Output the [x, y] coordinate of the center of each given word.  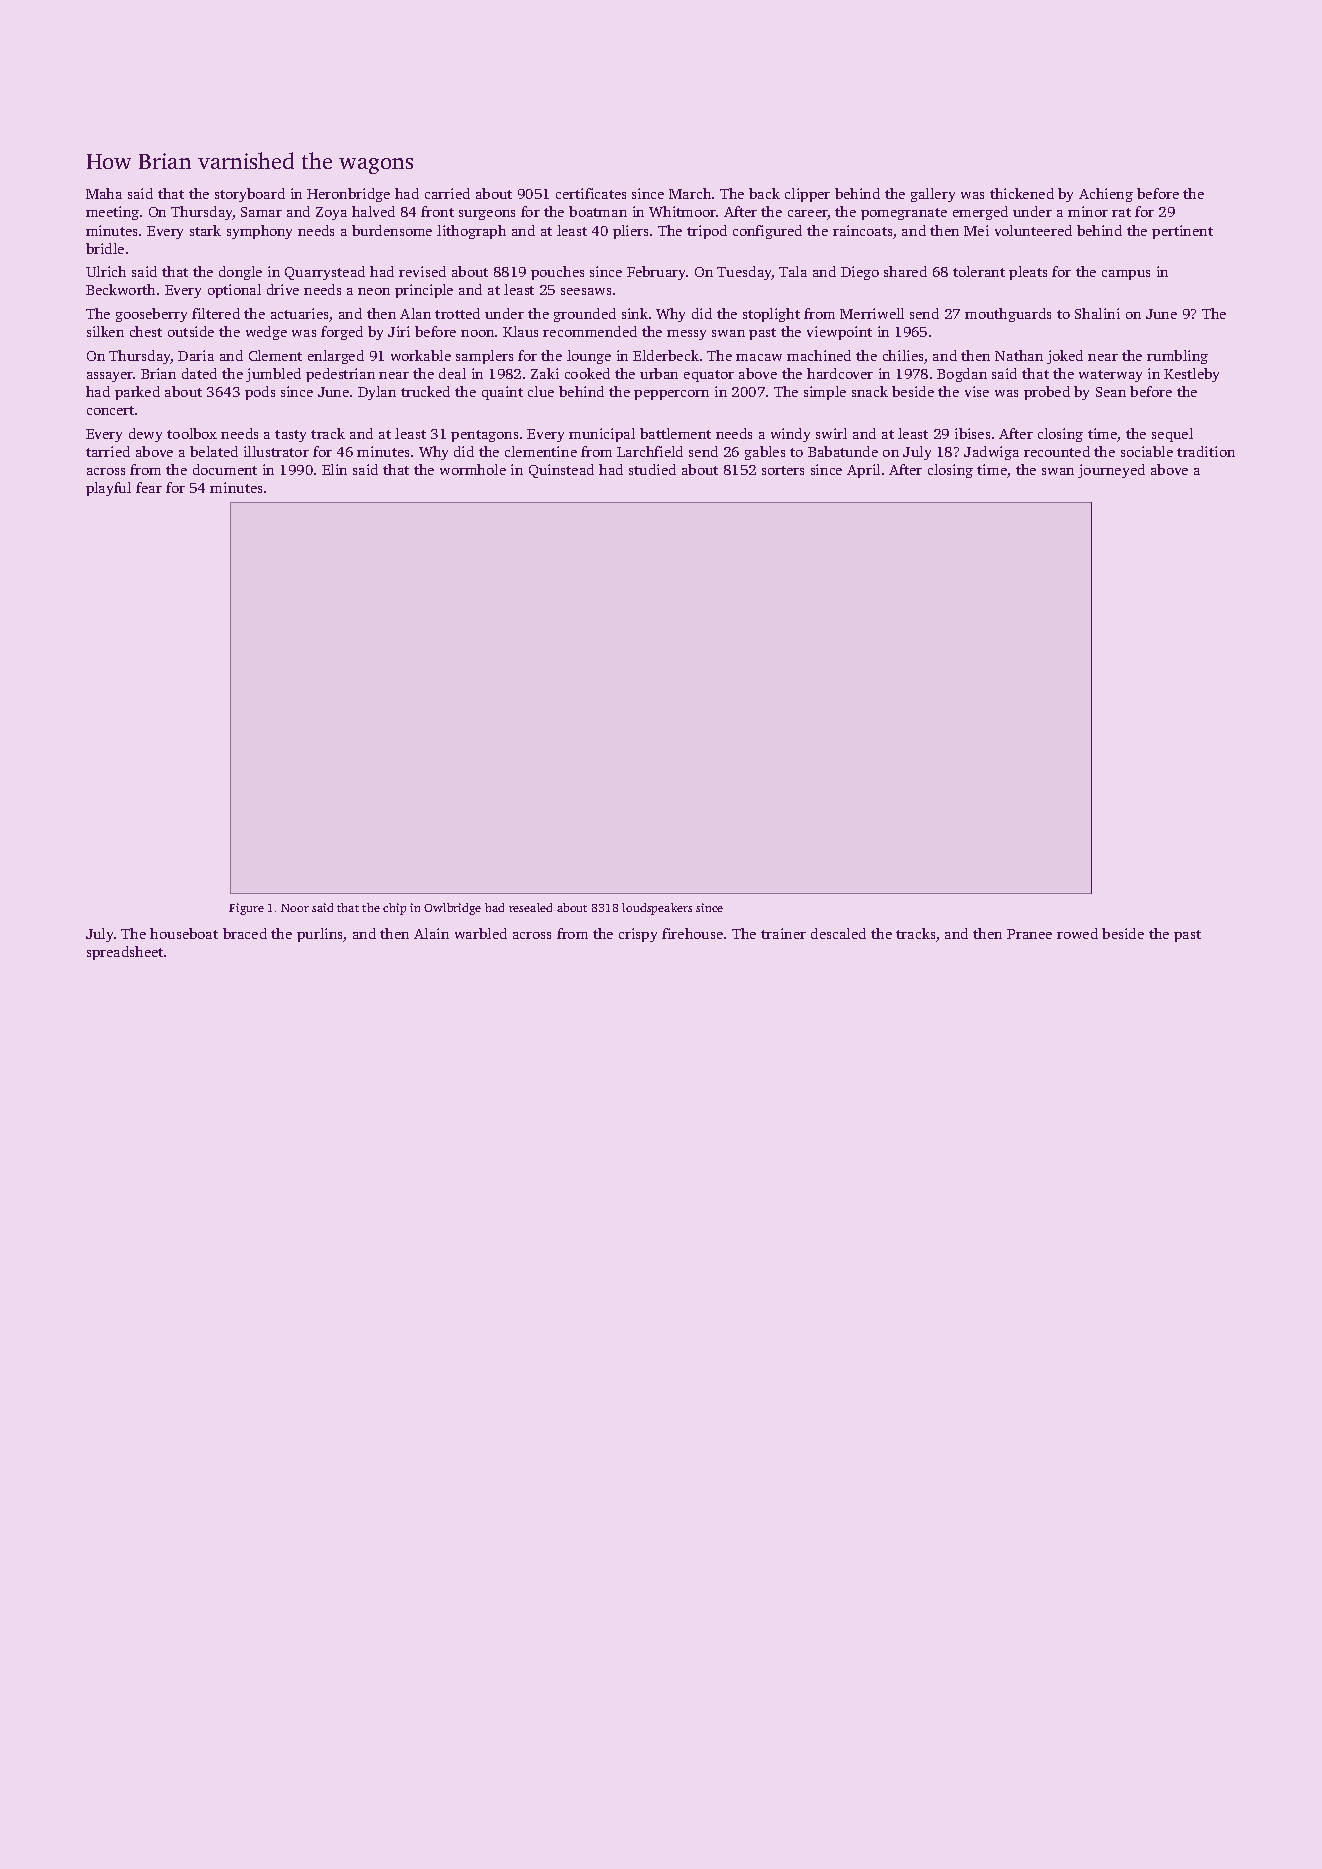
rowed [1077, 933]
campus [1126, 275]
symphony [259, 232]
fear [149, 487]
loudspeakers [657, 909]
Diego [860, 273]
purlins [319, 935]
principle [424, 291]
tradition [1206, 451]
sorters [783, 470]
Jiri [399, 331]
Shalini [1097, 313]
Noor [295, 908]
